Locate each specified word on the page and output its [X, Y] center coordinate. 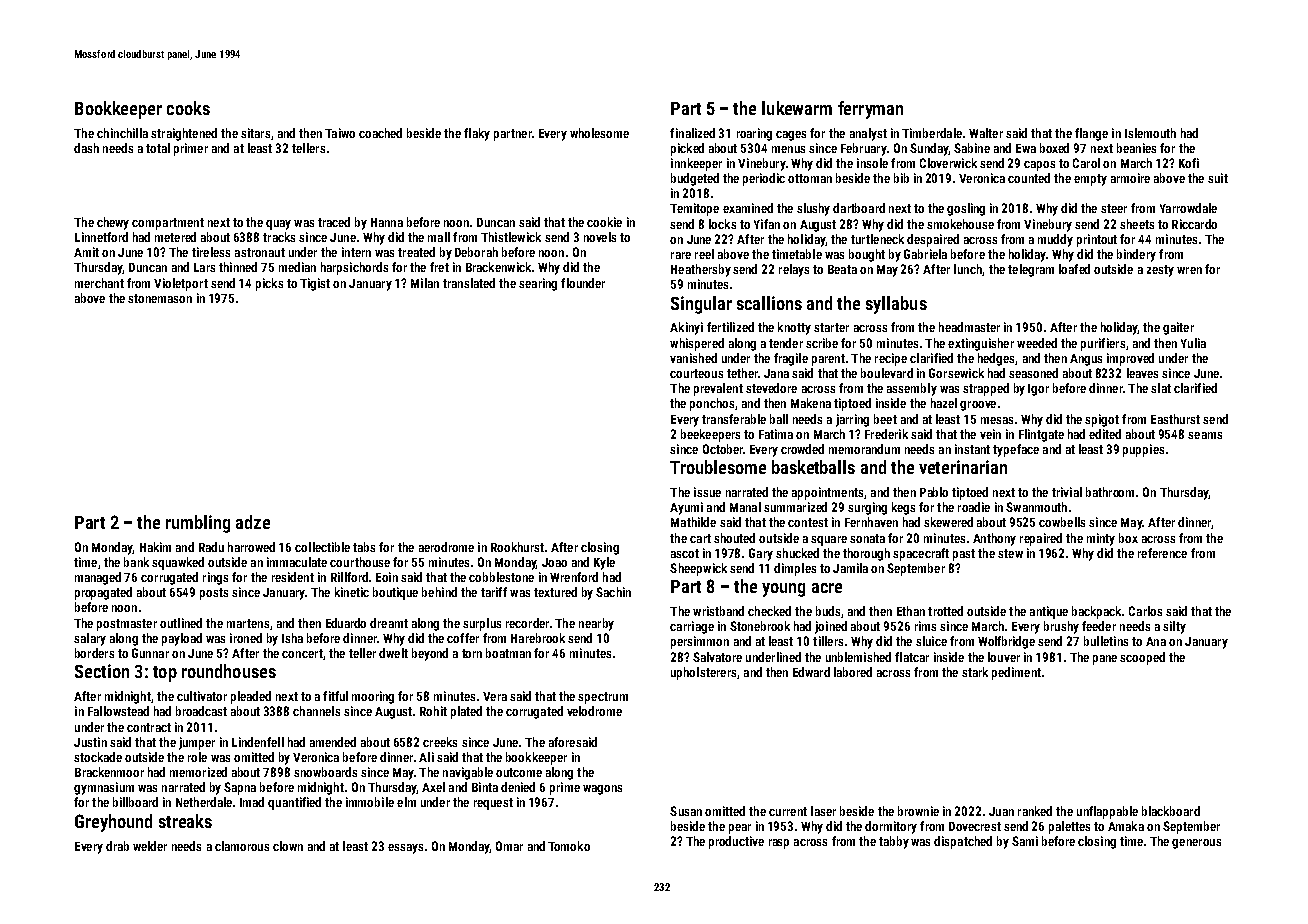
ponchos [712, 404]
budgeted [695, 179]
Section [102, 671]
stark [975, 672]
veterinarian [963, 467]
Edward [811, 672]
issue [707, 492]
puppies [1143, 450]
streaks [185, 821]
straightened [184, 134]
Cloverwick [948, 163]
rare [681, 255]
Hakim [155, 547]
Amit [86, 252]
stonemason [160, 298]
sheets [1137, 224]
